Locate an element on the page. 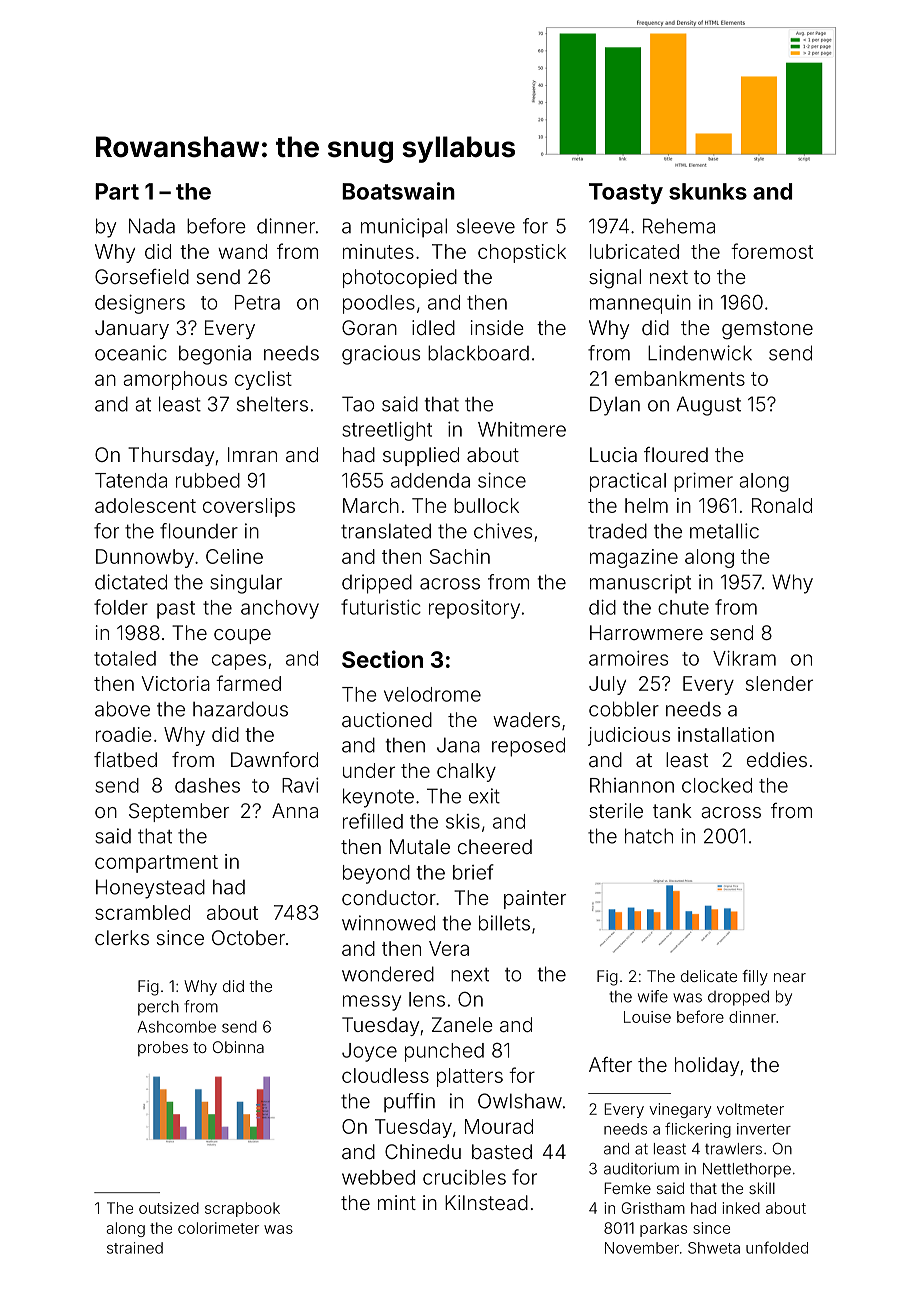 This document has width=908, height=1316. foremost is located at coordinates (772, 251).
